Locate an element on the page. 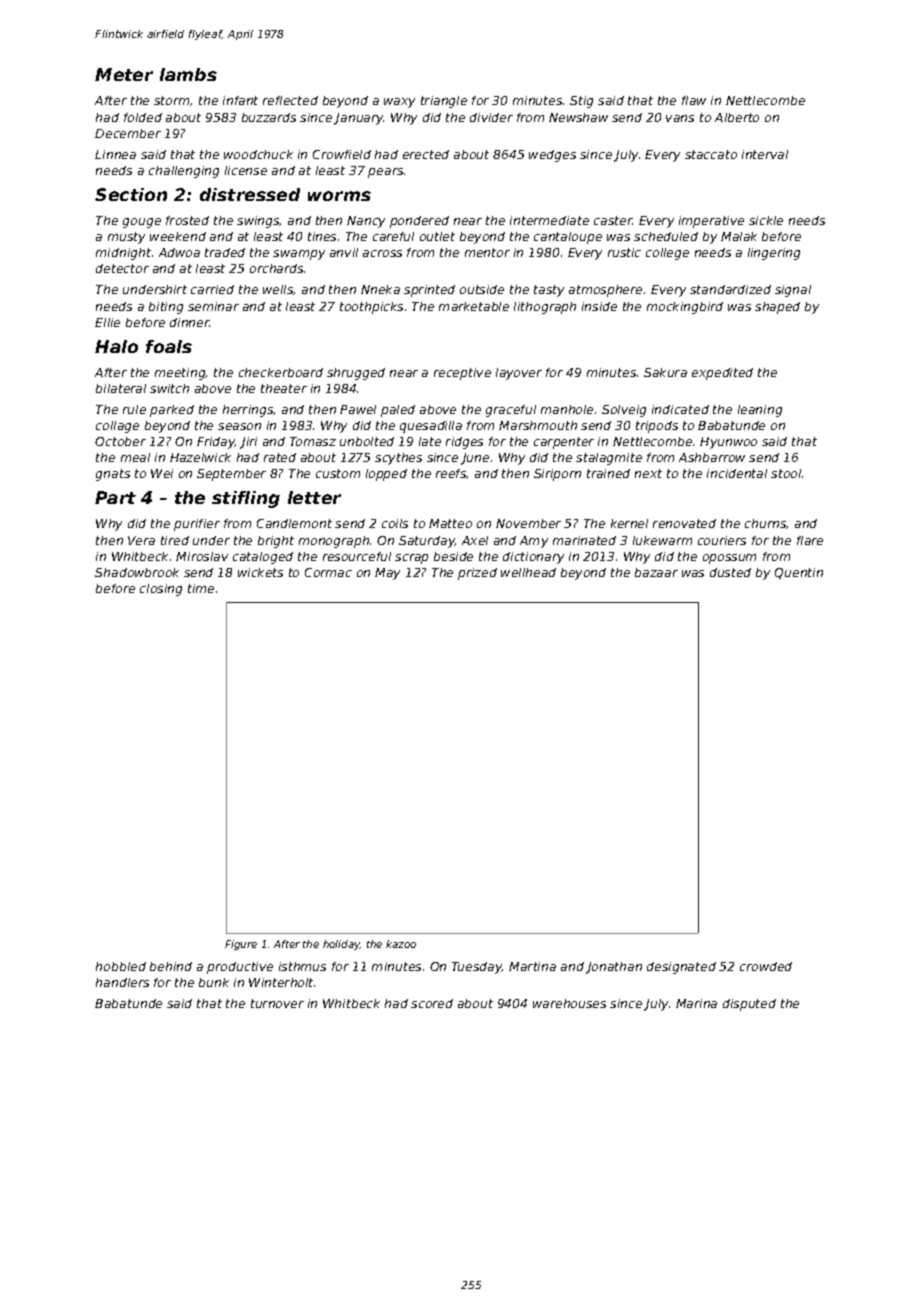  hobbled is located at coordinates (121, 966).
